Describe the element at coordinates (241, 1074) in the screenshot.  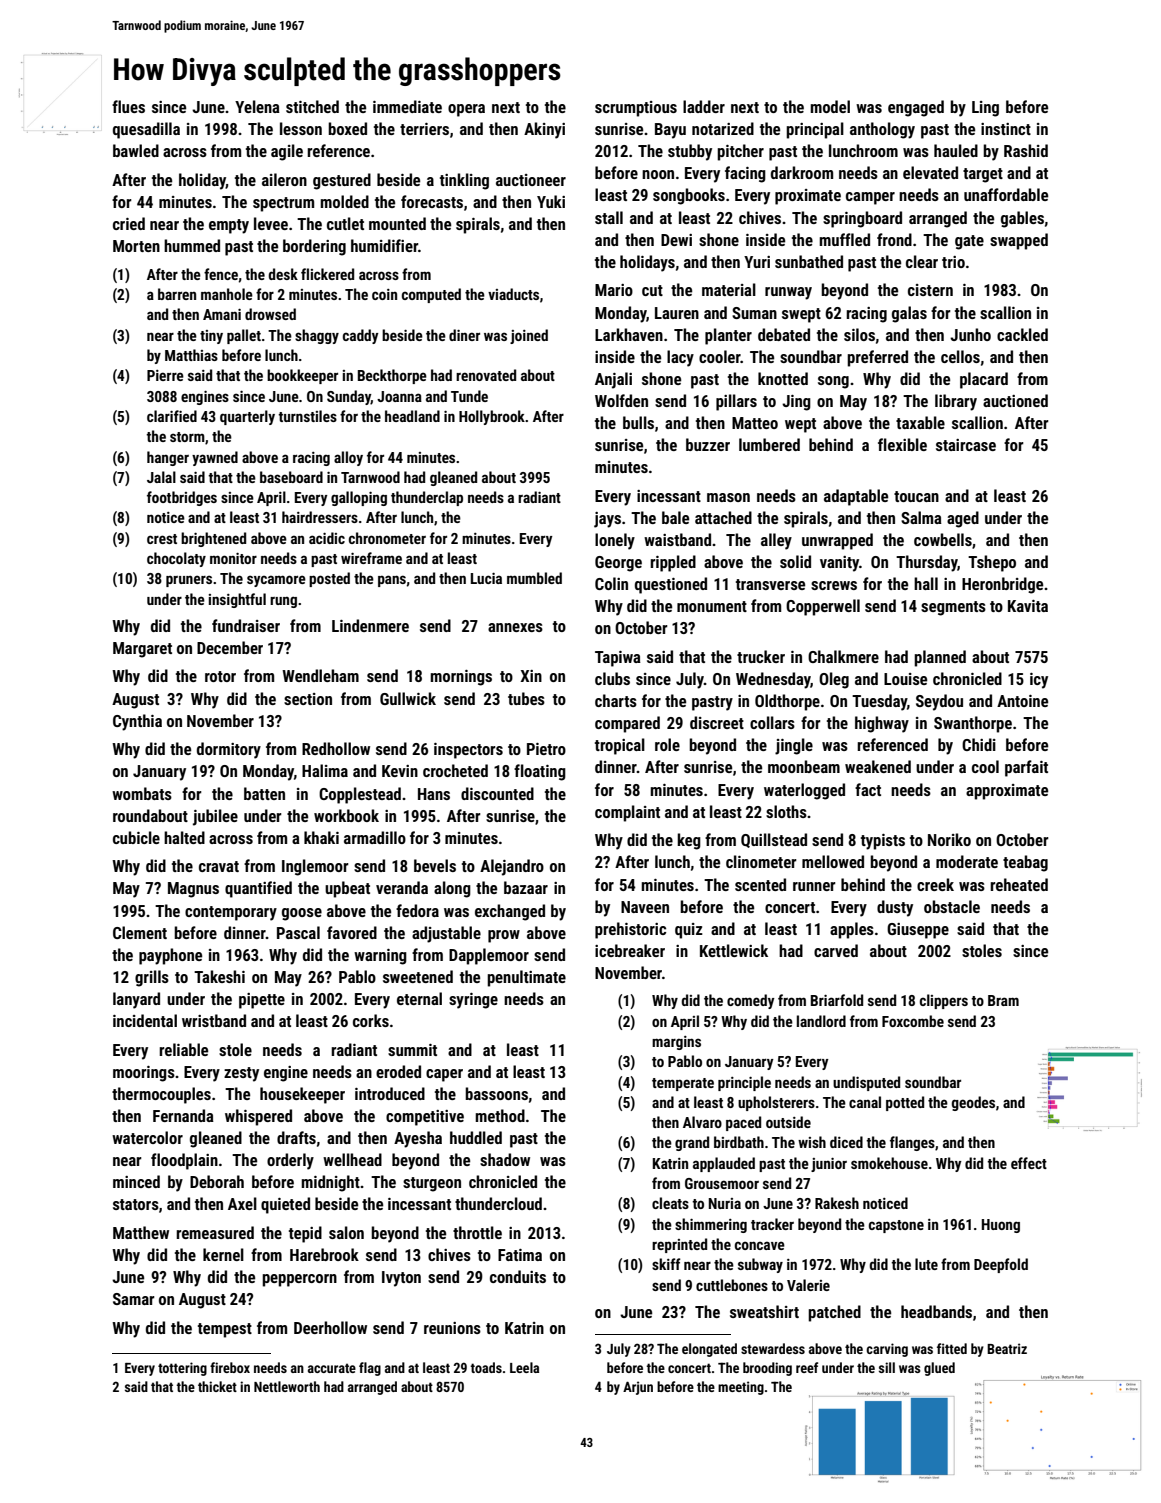
I see `zesty` at that location.
